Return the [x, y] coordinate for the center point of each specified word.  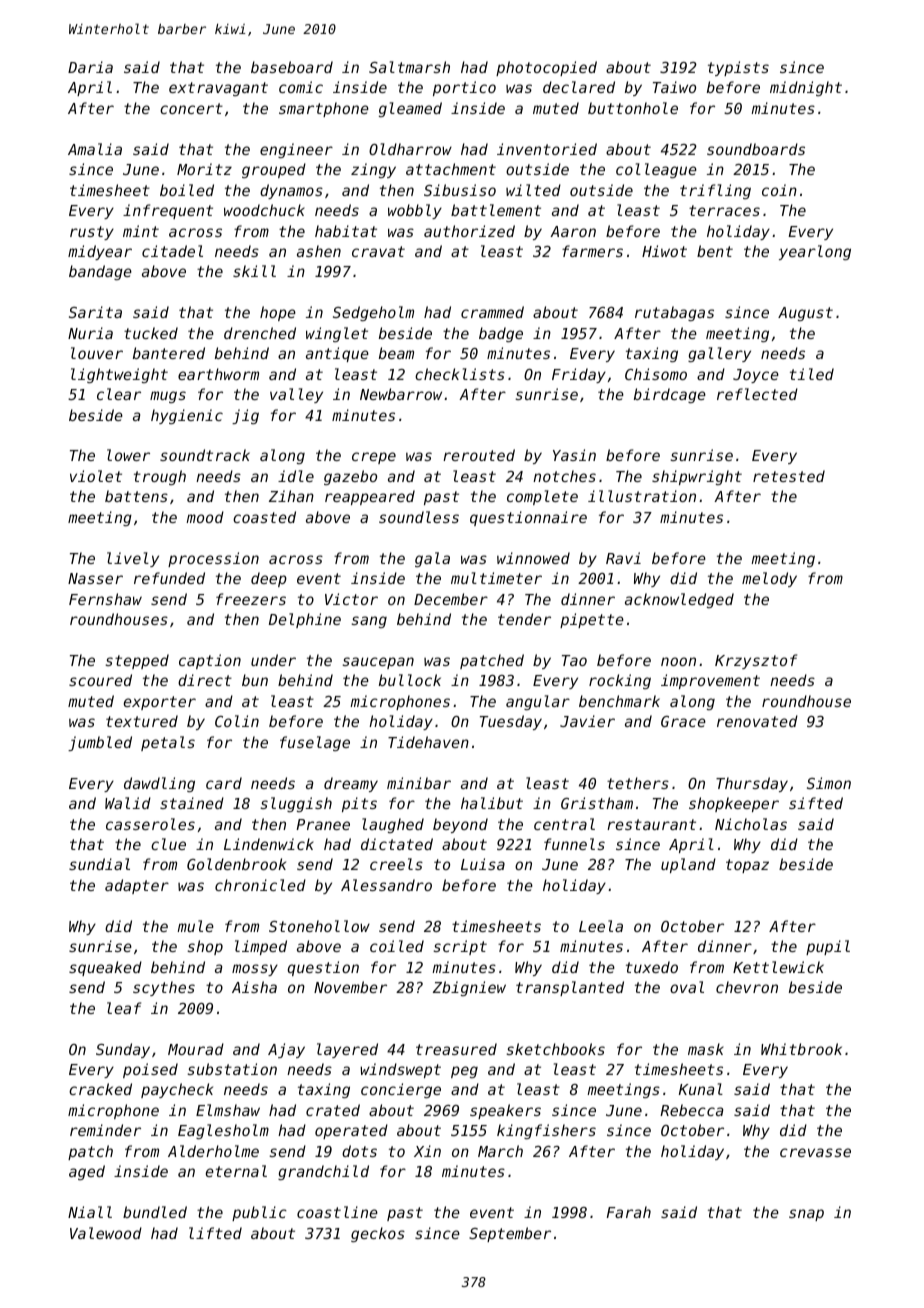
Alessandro [386, 885]
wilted [533, 190]
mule [195, 926]
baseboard [292, 67]
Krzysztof [756, 661]
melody [769, 579]
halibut [492, 803]
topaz [747, 866]
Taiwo [674, 87]
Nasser [95, 578]
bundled [155, 1212]
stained [192, 803]
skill [254, 271]
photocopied [546, 68]
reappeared [370, 497]
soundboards [756, 149]
